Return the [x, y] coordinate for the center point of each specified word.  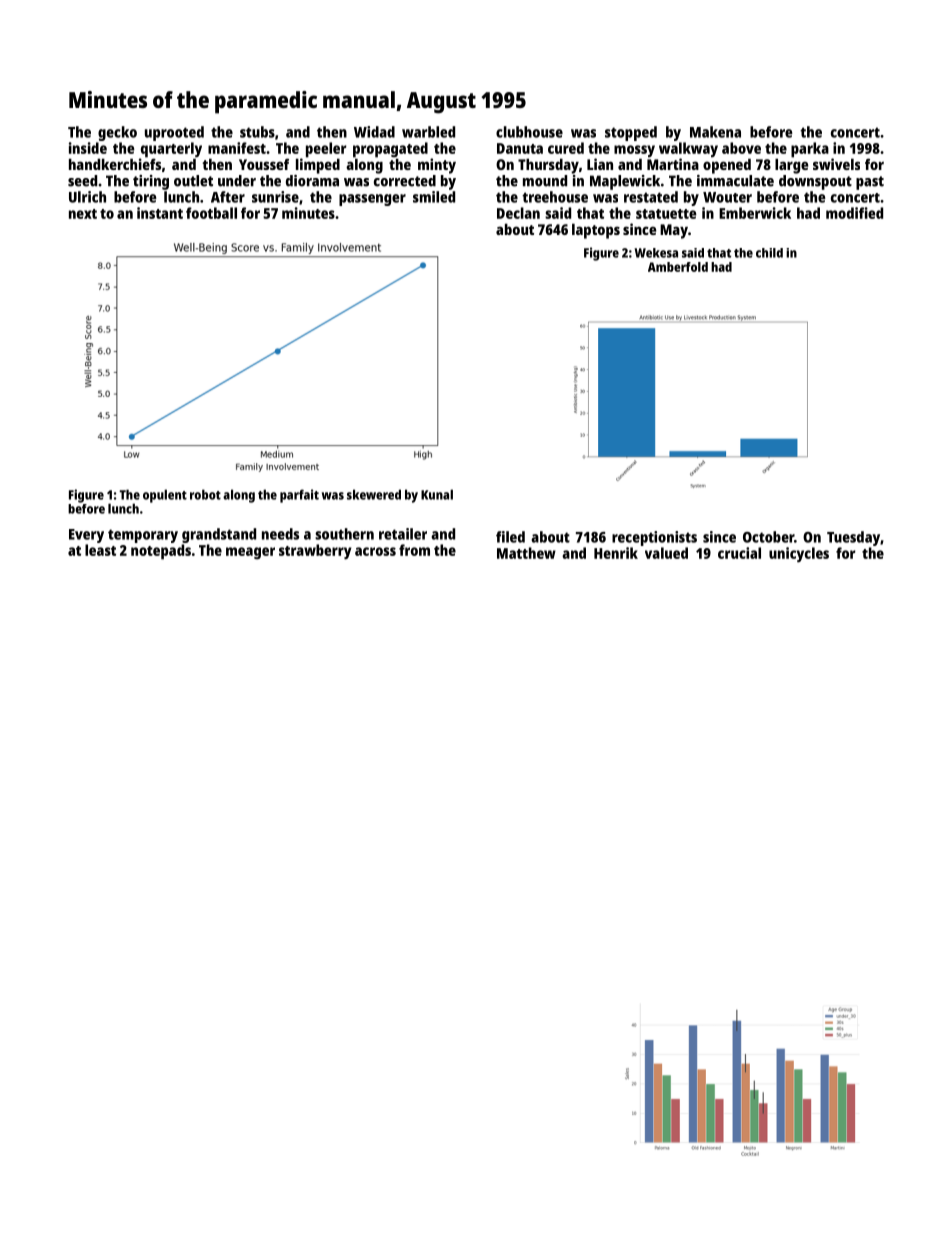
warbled [428, 132]
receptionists [654, 538]
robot [205, 494]
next [83, 214]
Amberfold [678, 267]
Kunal [437, 494]
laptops [596, 231]
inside [88, 148]
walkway [688, 150]
